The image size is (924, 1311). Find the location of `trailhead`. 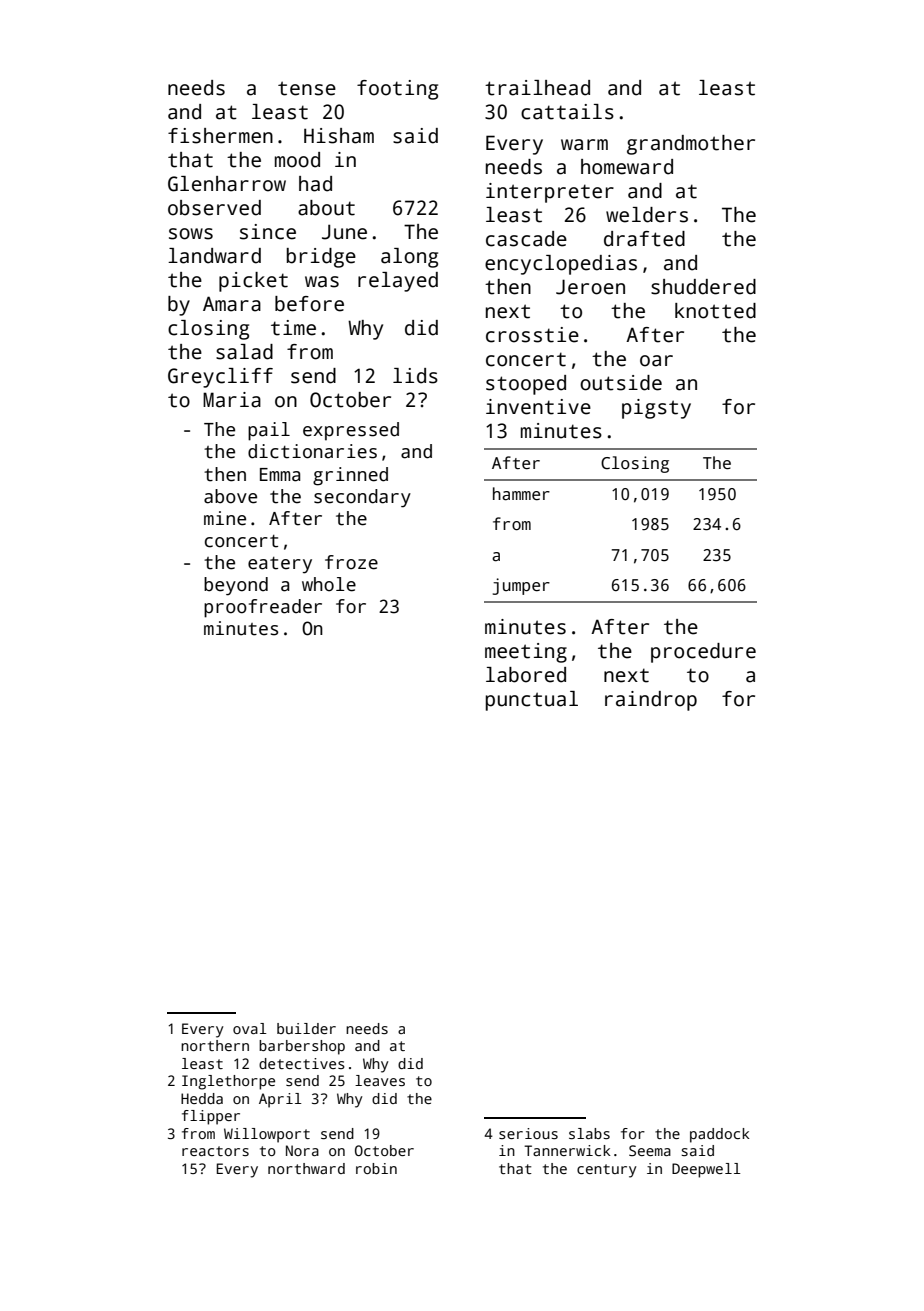

trailhead is located at coordinates (537, 88).
